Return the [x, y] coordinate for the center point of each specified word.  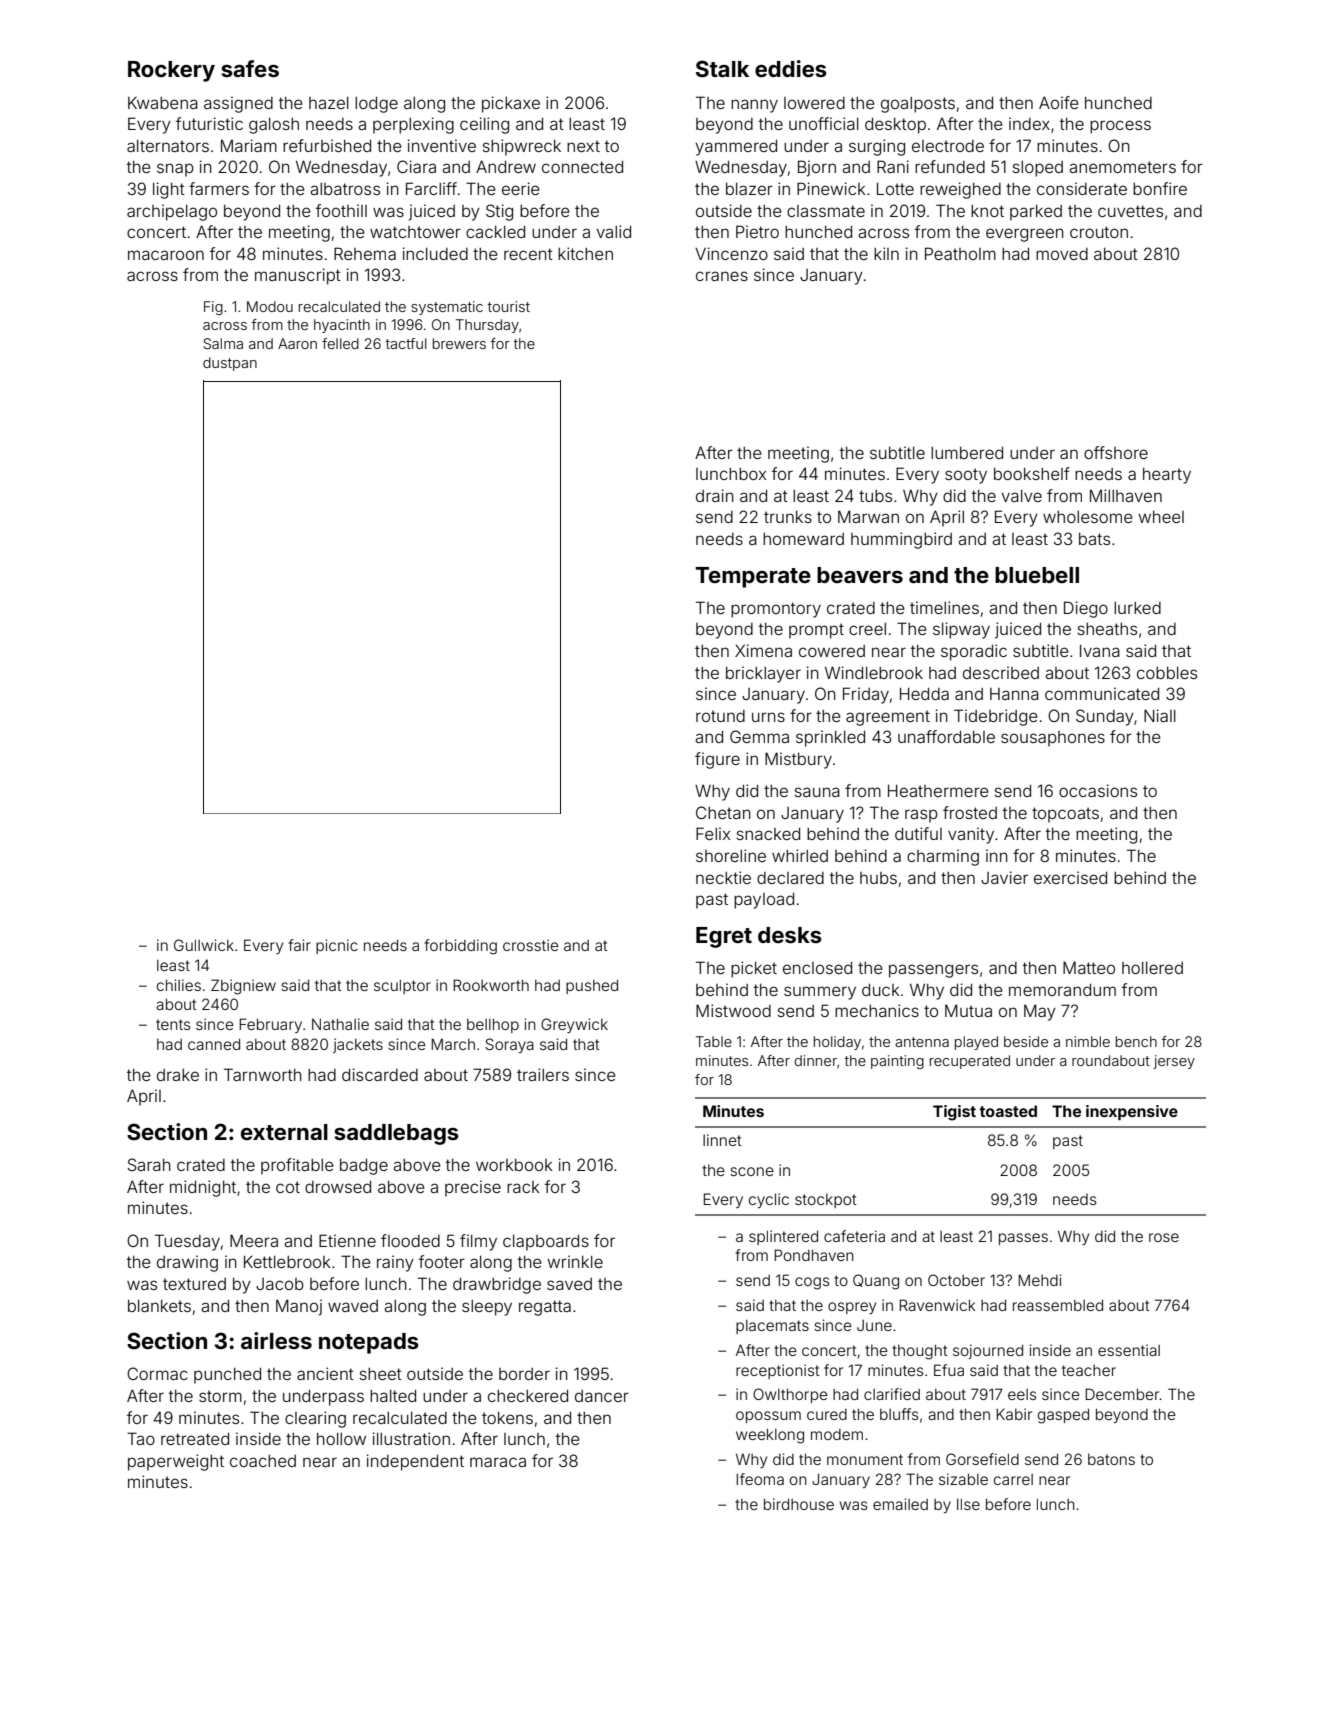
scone [752, 1171]
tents [173, 1024]
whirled [800, 855]
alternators [168, 146]
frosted [970, 812]
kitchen [585, 253]
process [1120, 127]
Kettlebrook [287, 1262]
